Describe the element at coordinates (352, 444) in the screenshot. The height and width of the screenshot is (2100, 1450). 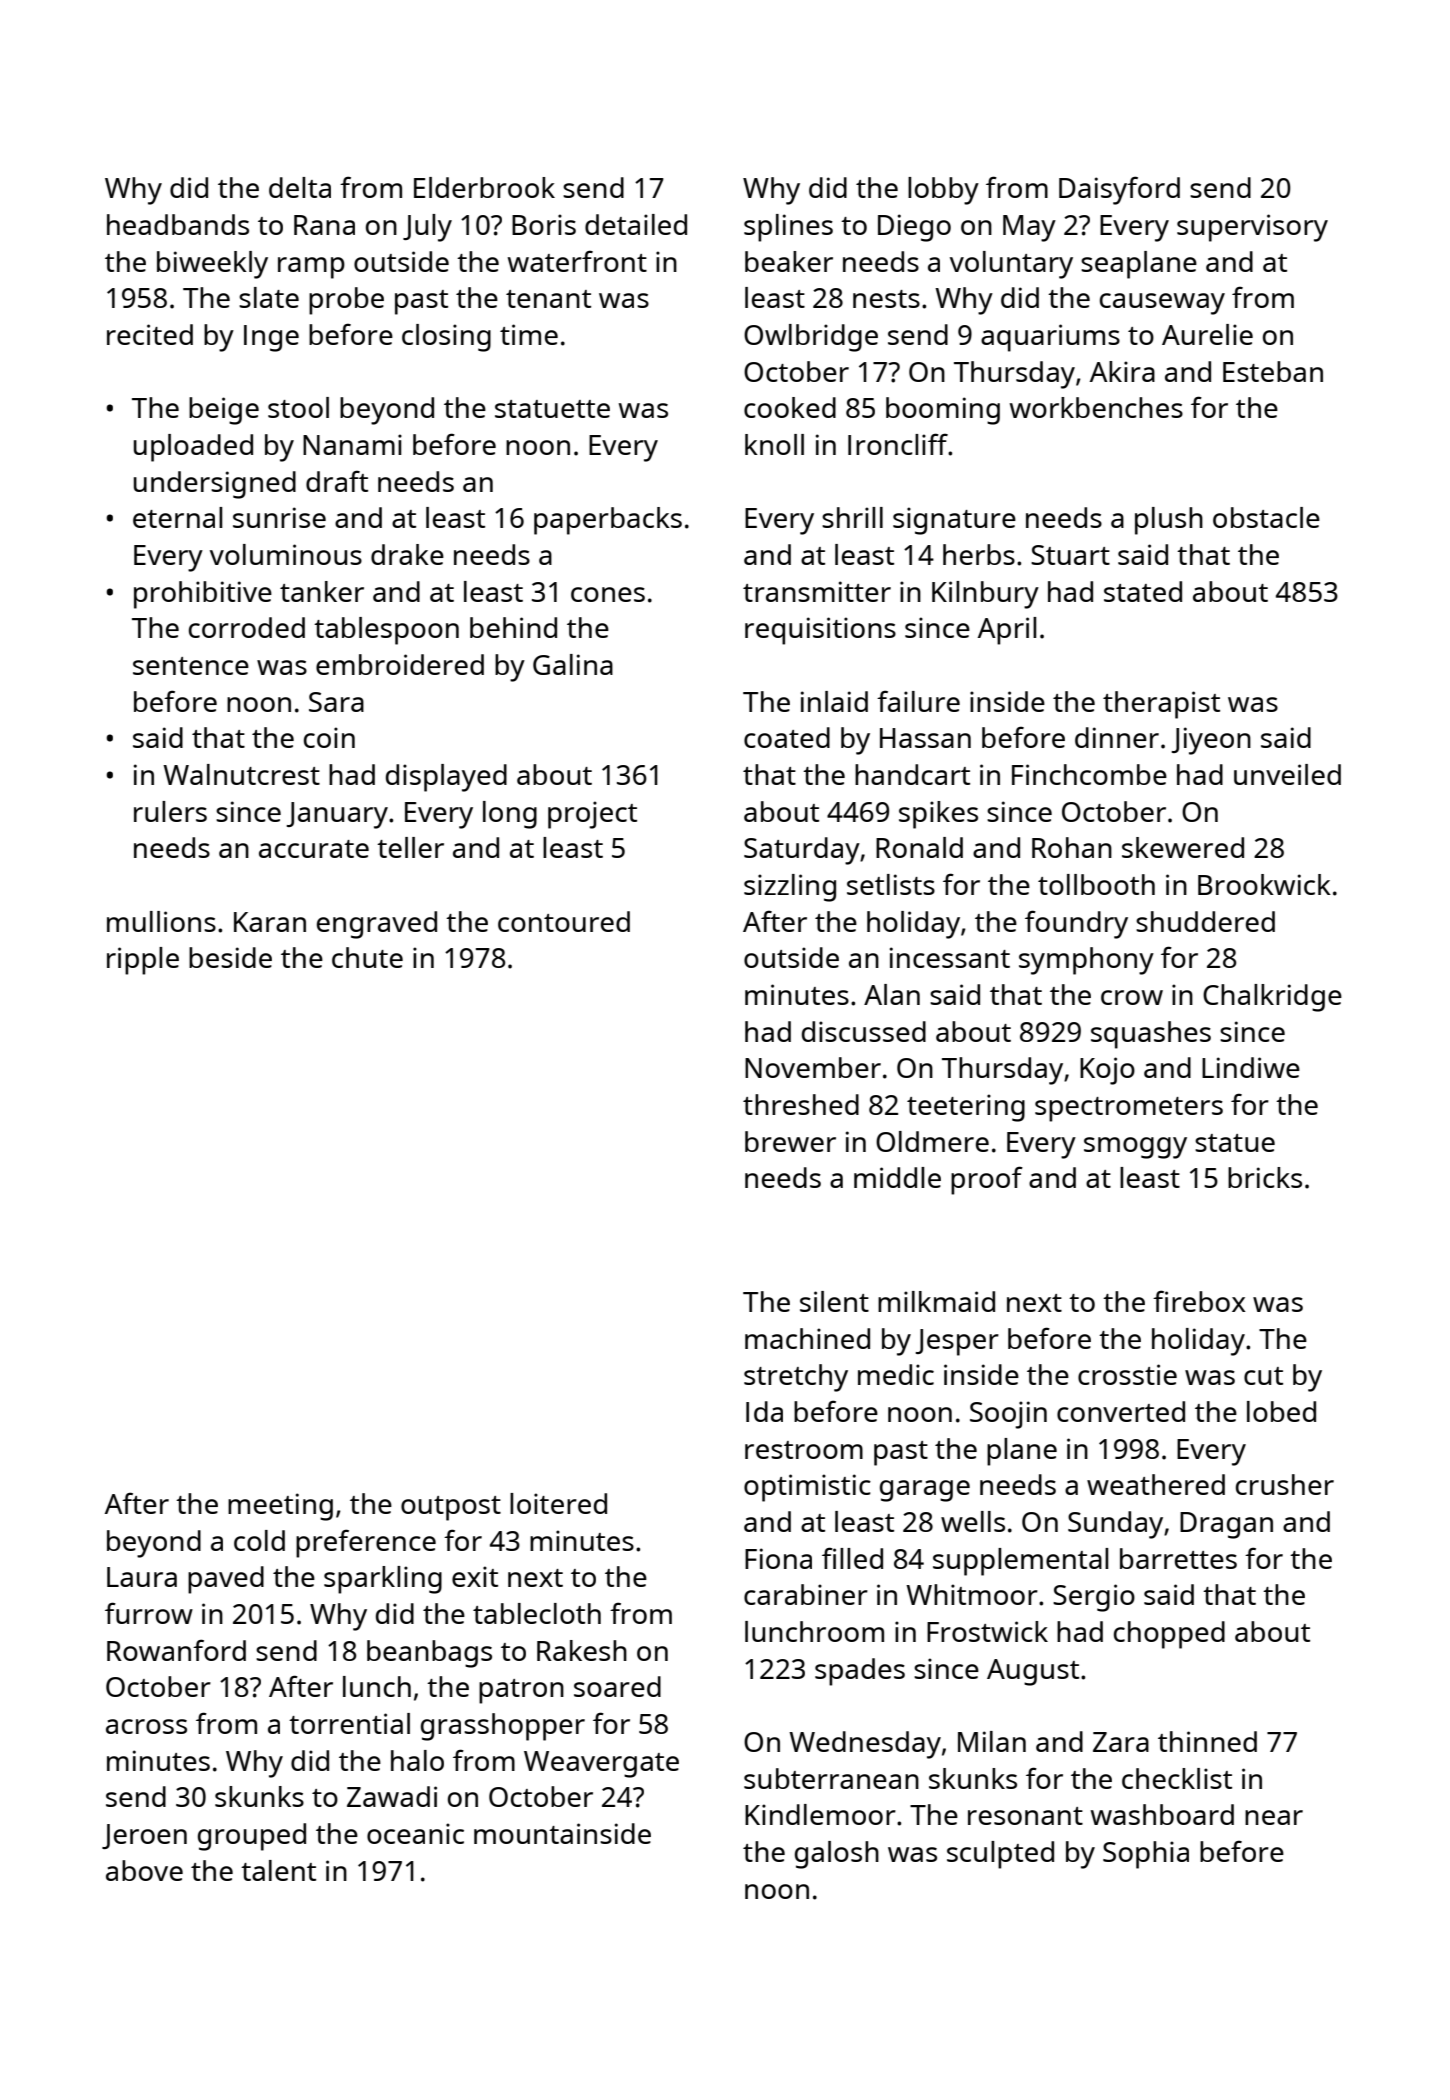
I see `Nanami` at that location.
